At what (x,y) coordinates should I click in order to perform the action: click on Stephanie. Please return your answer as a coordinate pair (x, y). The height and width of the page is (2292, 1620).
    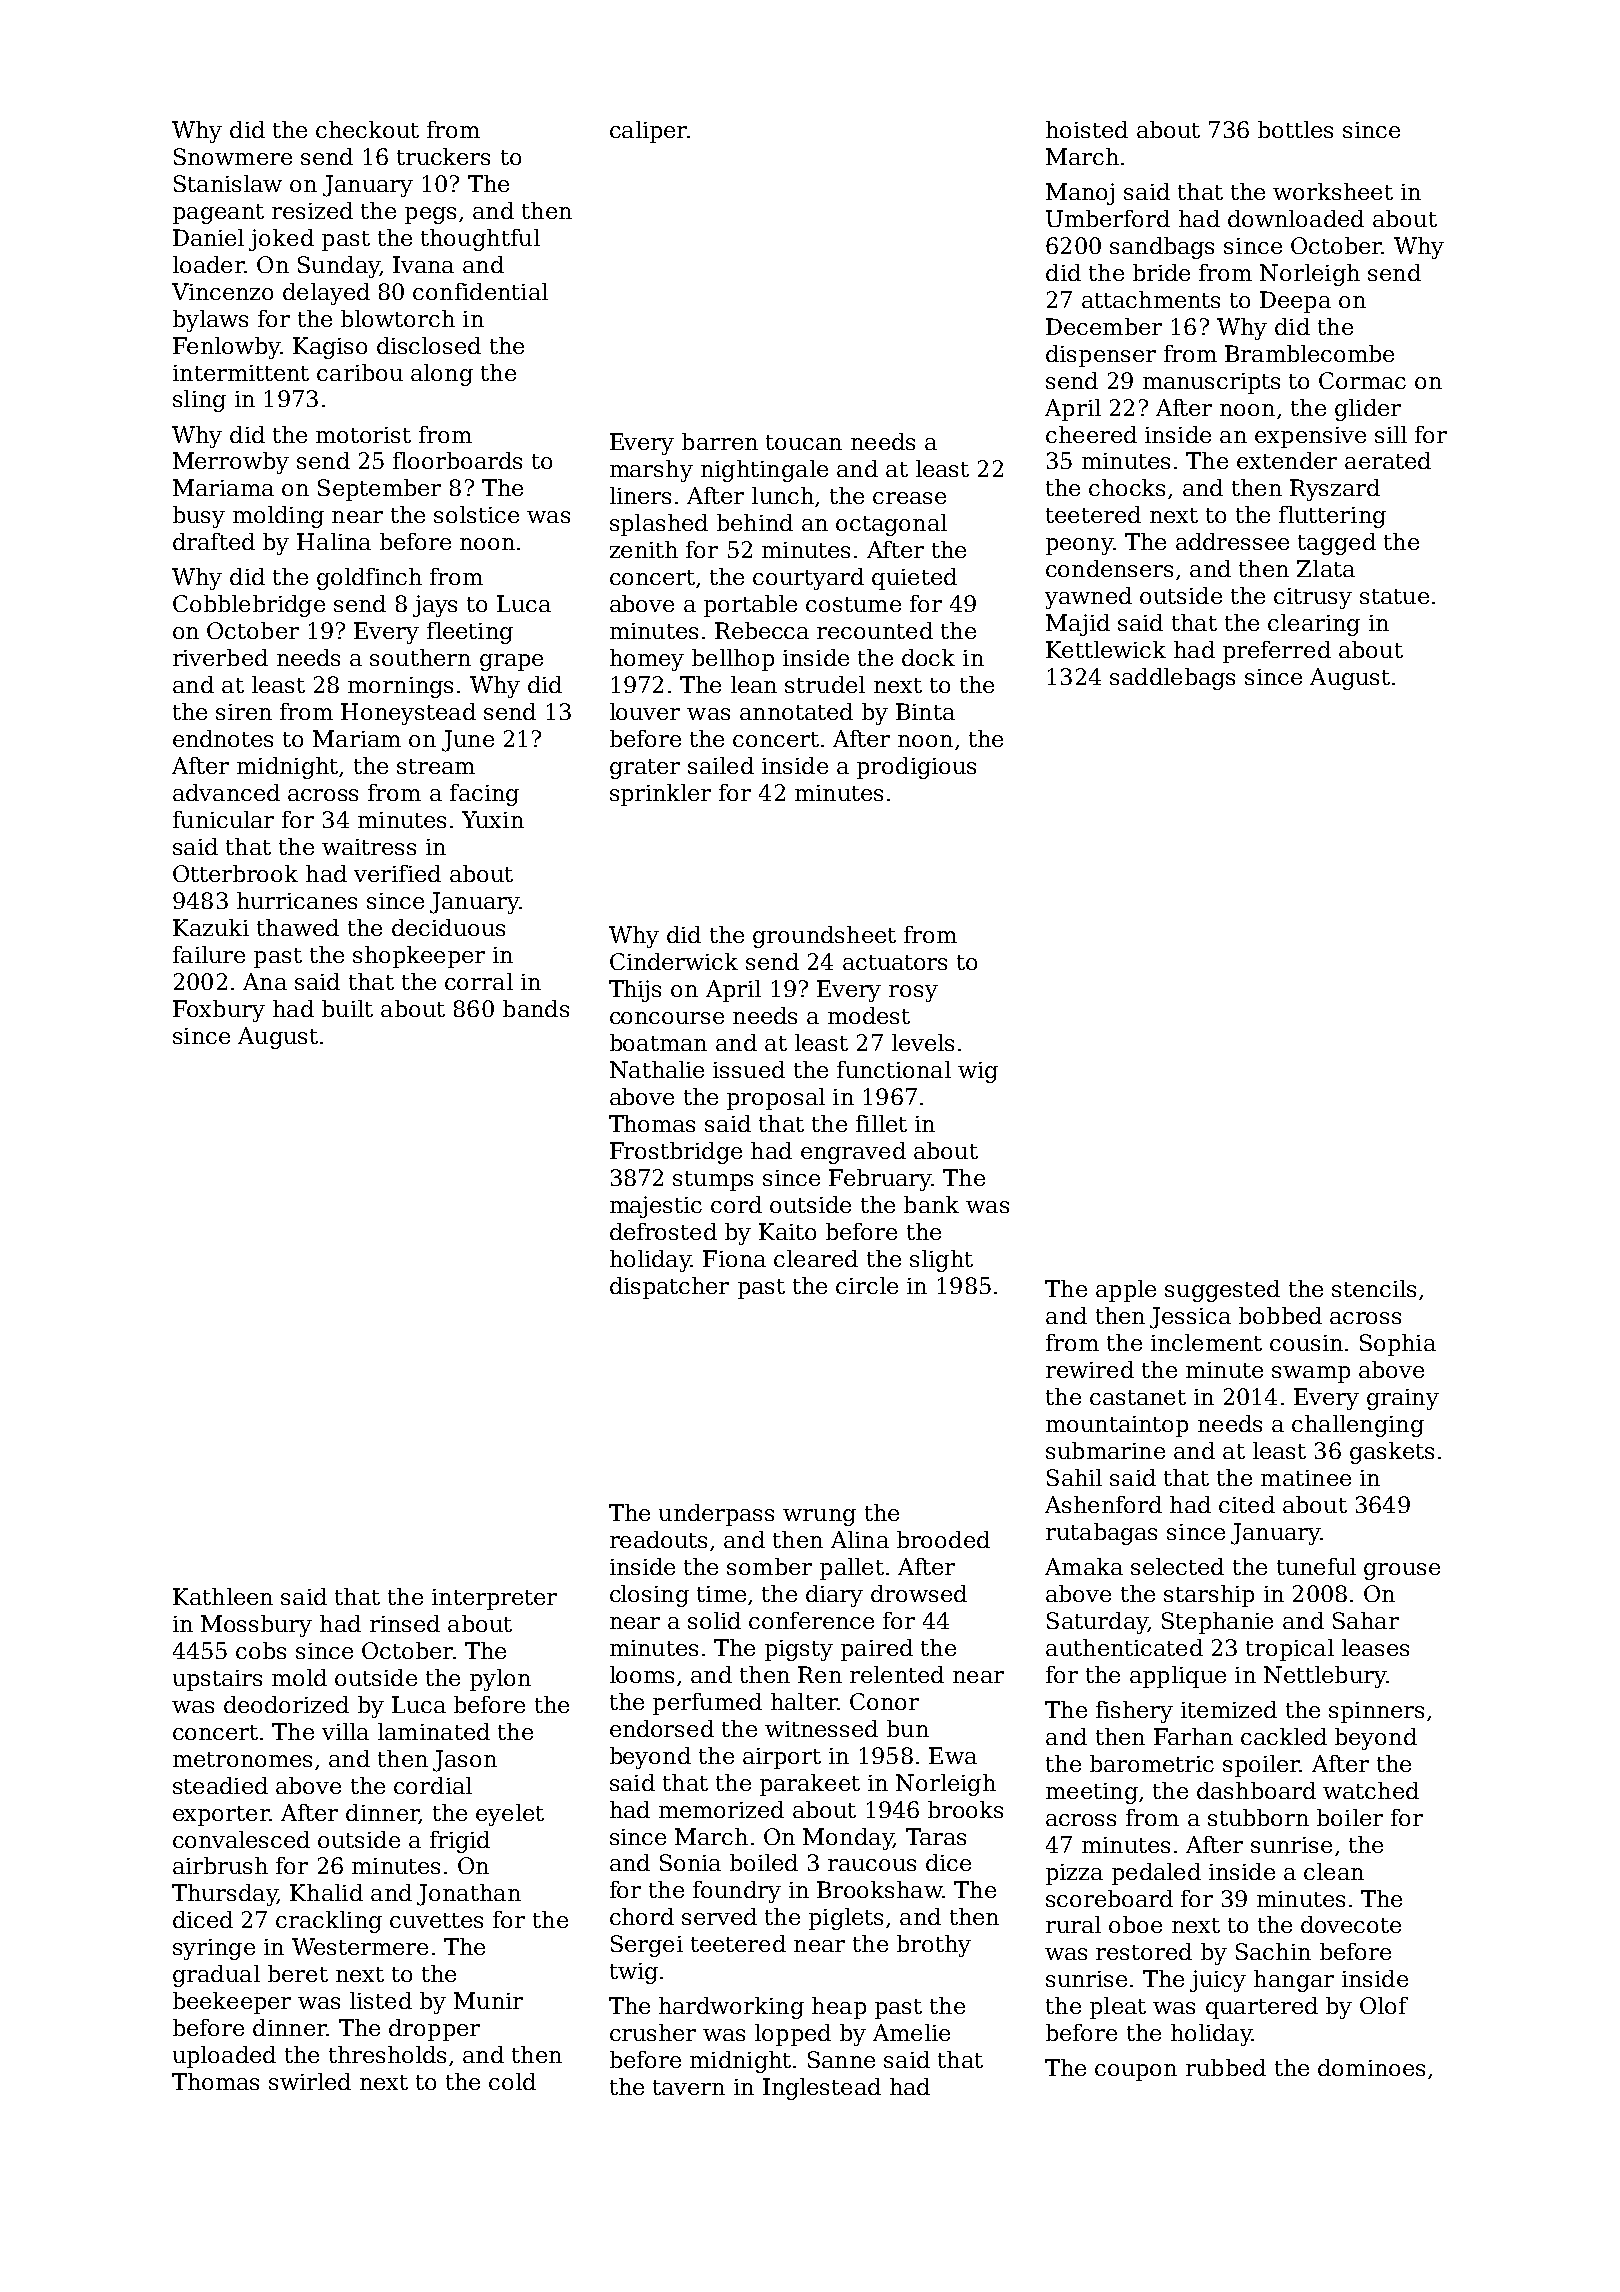
    Looking at the image, I should click on (1217, 1623).
